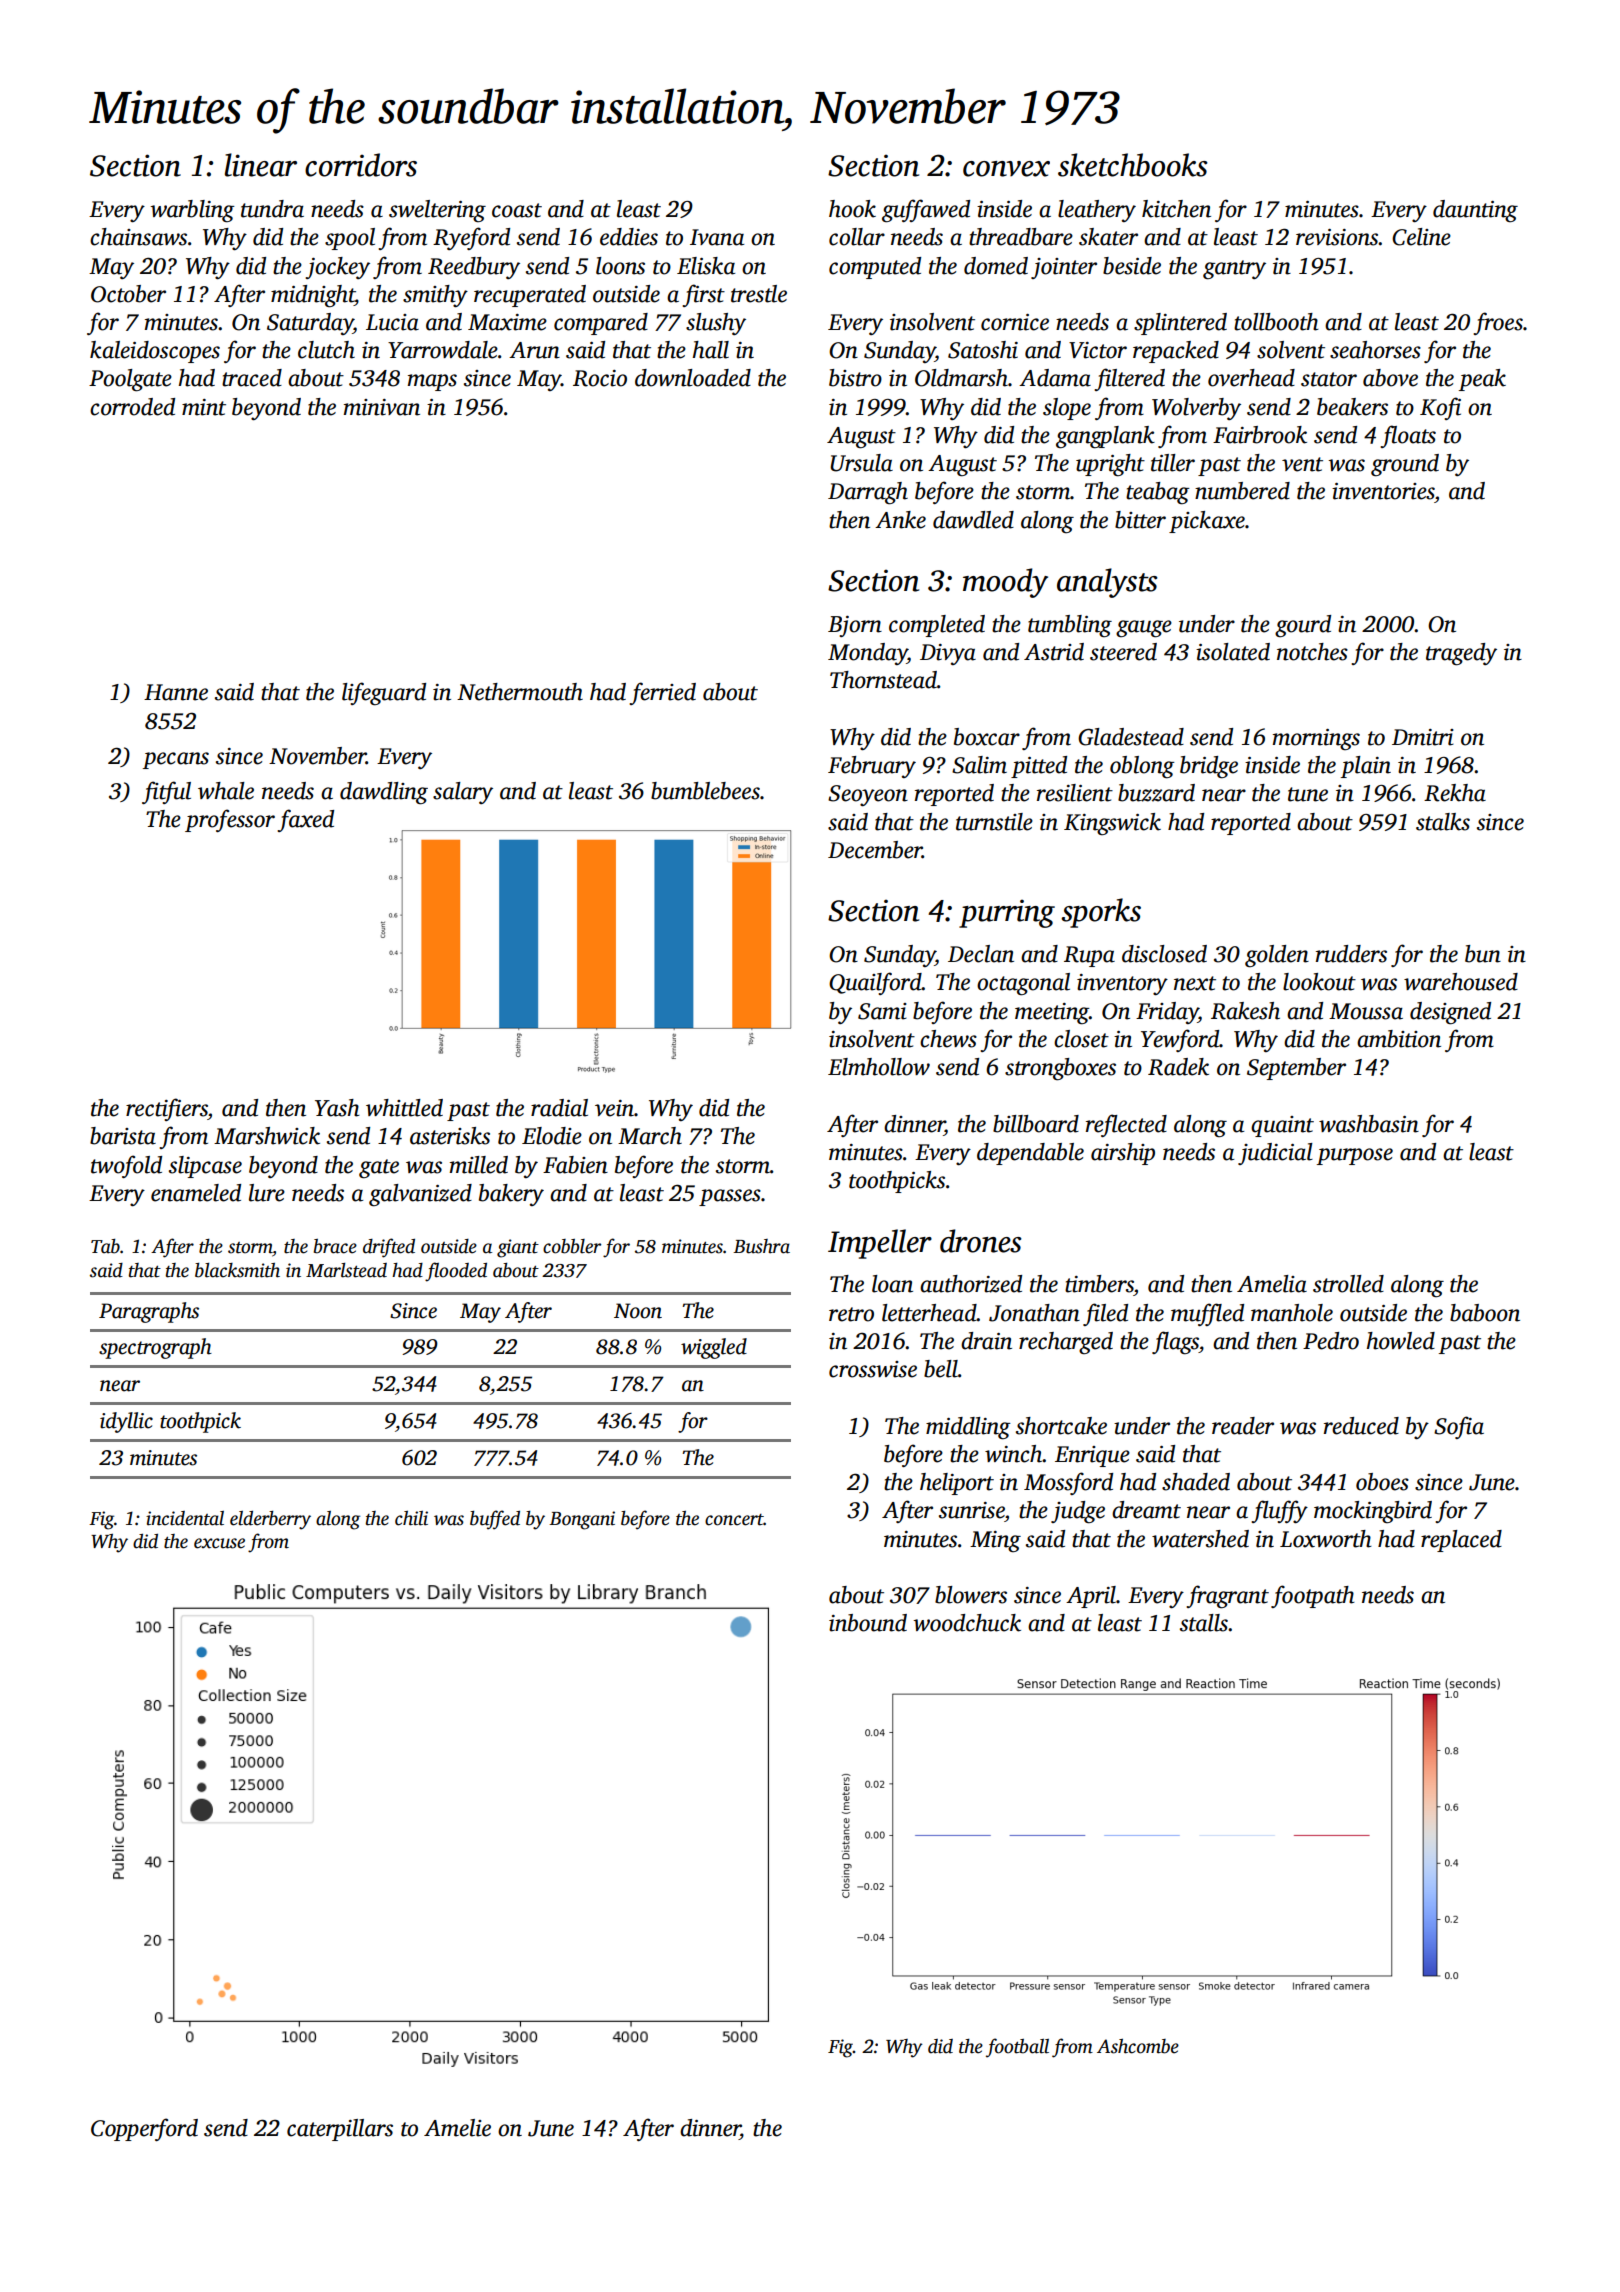  Describe the element at coordinates (1017, 2048) in the image. I see `football` at that location.
